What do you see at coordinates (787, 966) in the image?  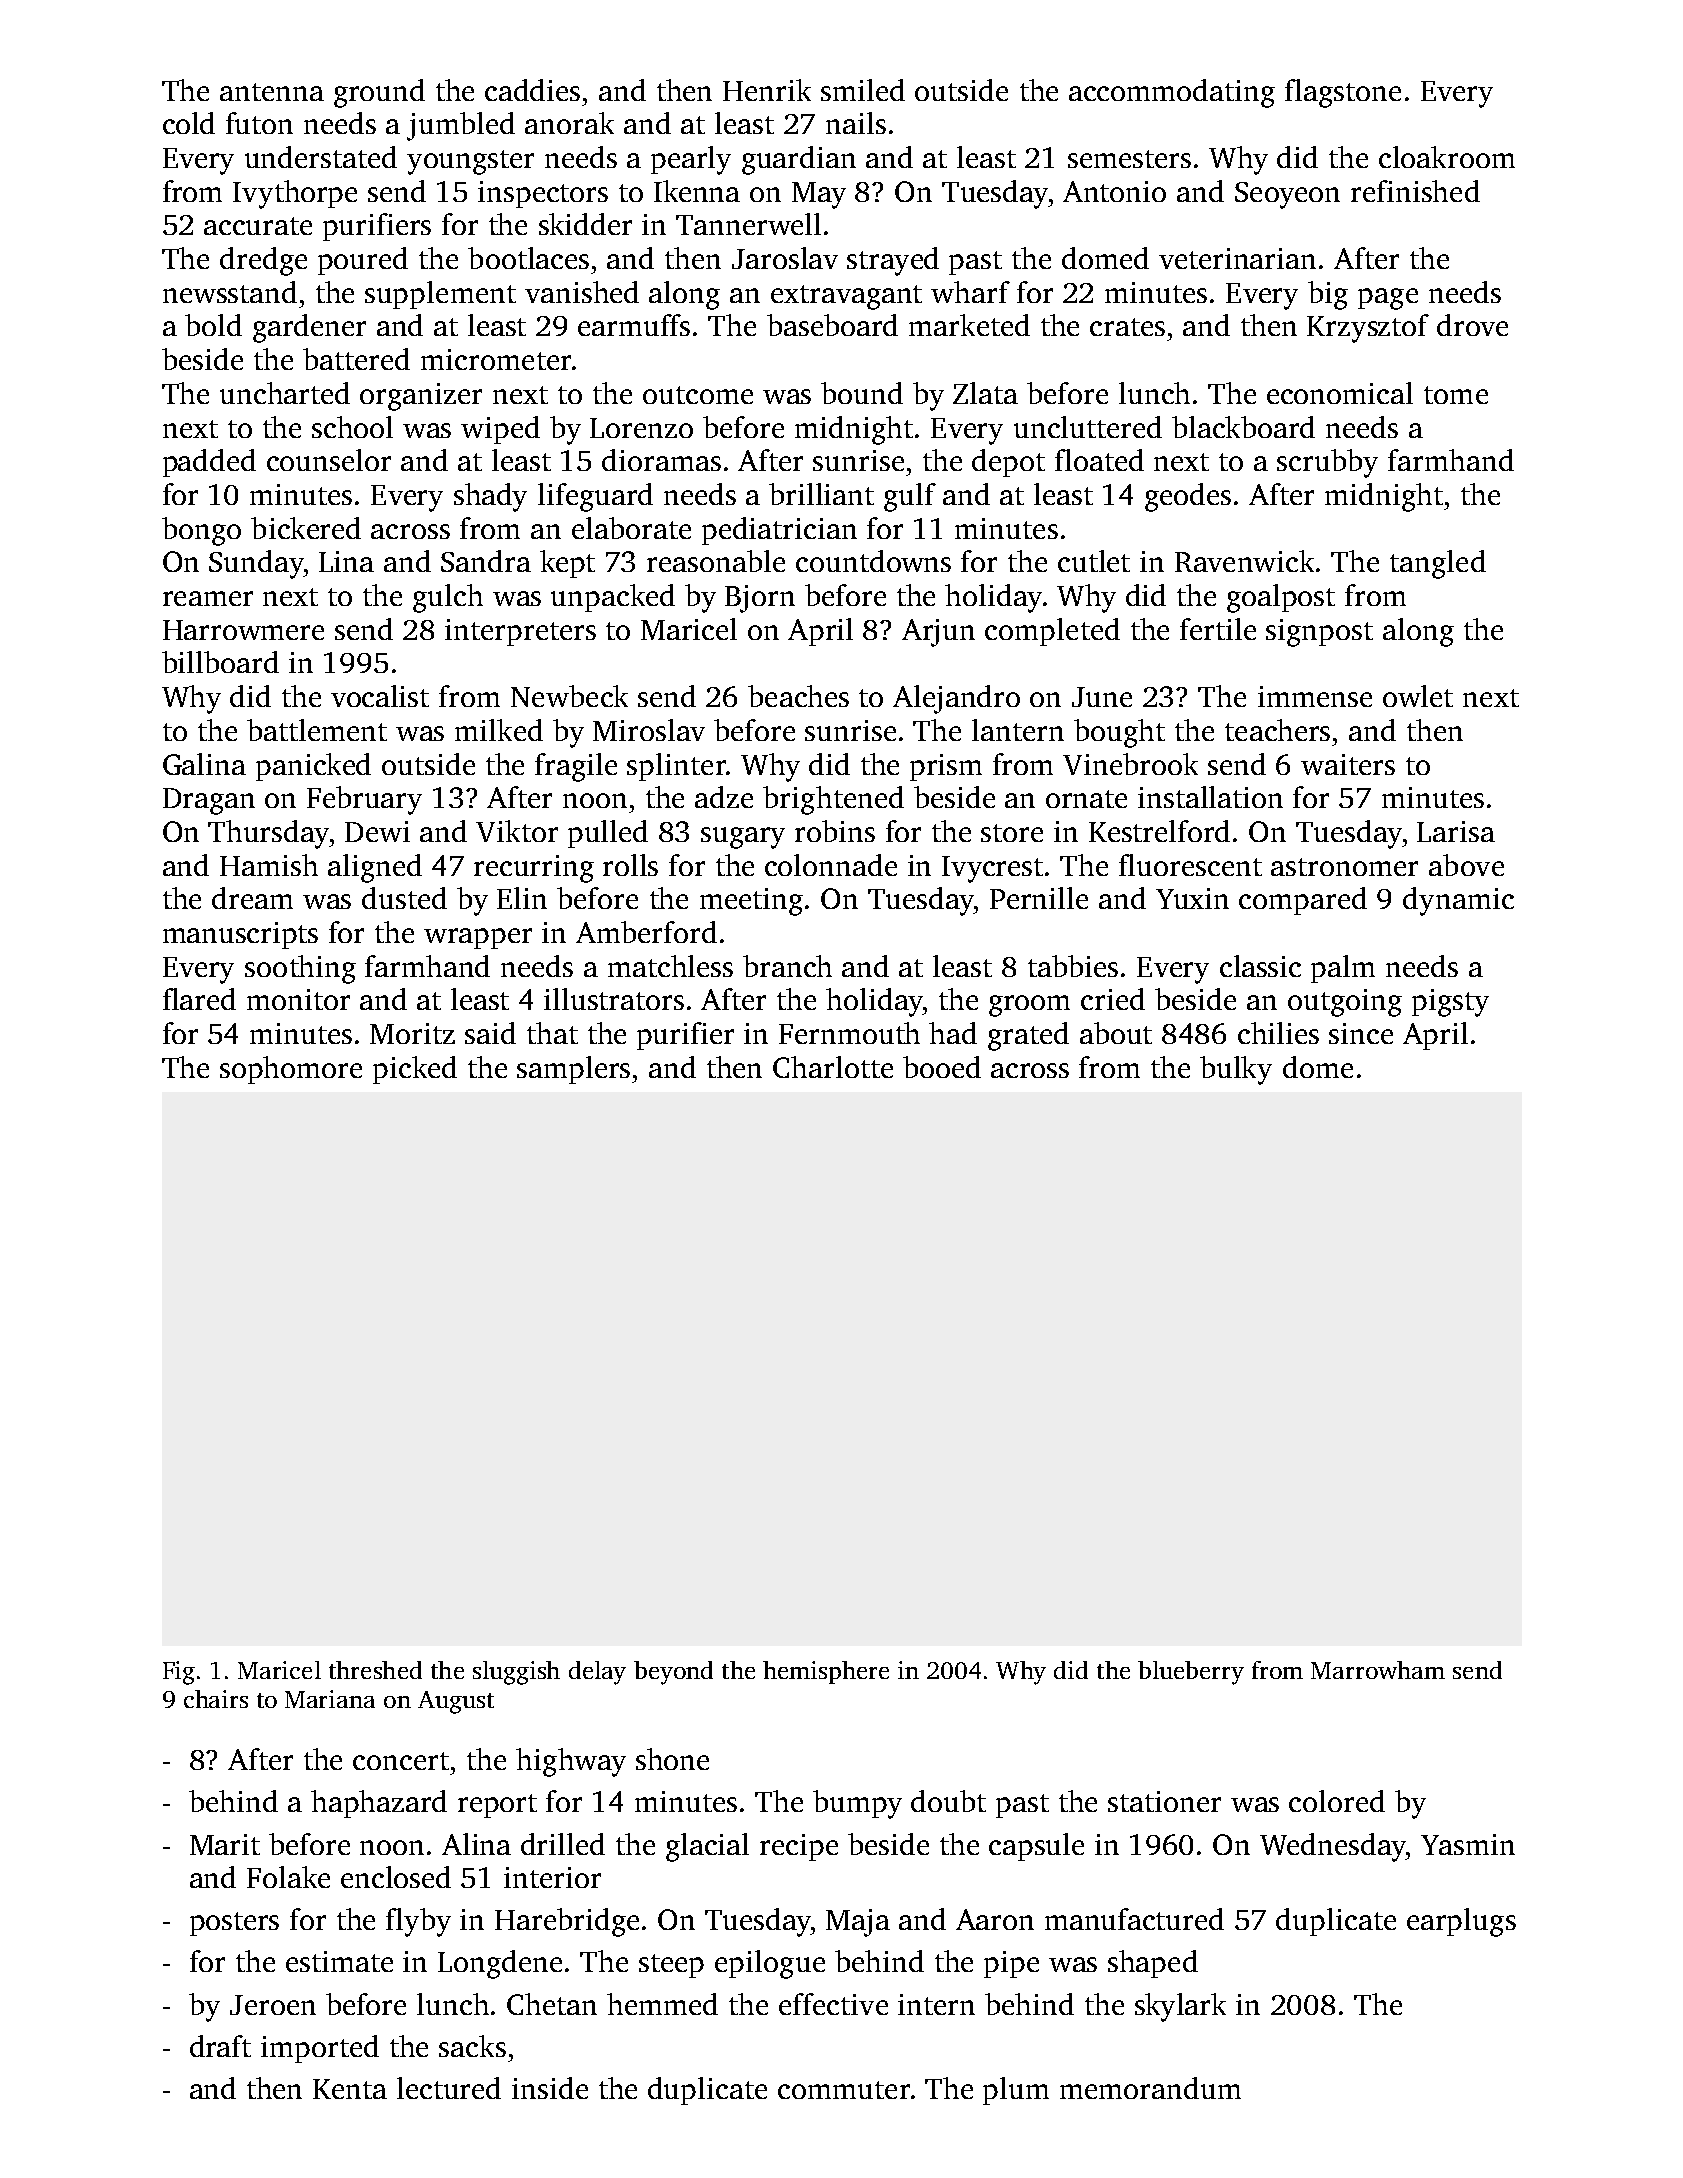 I see `branch` at bounding box center [787, 966].
